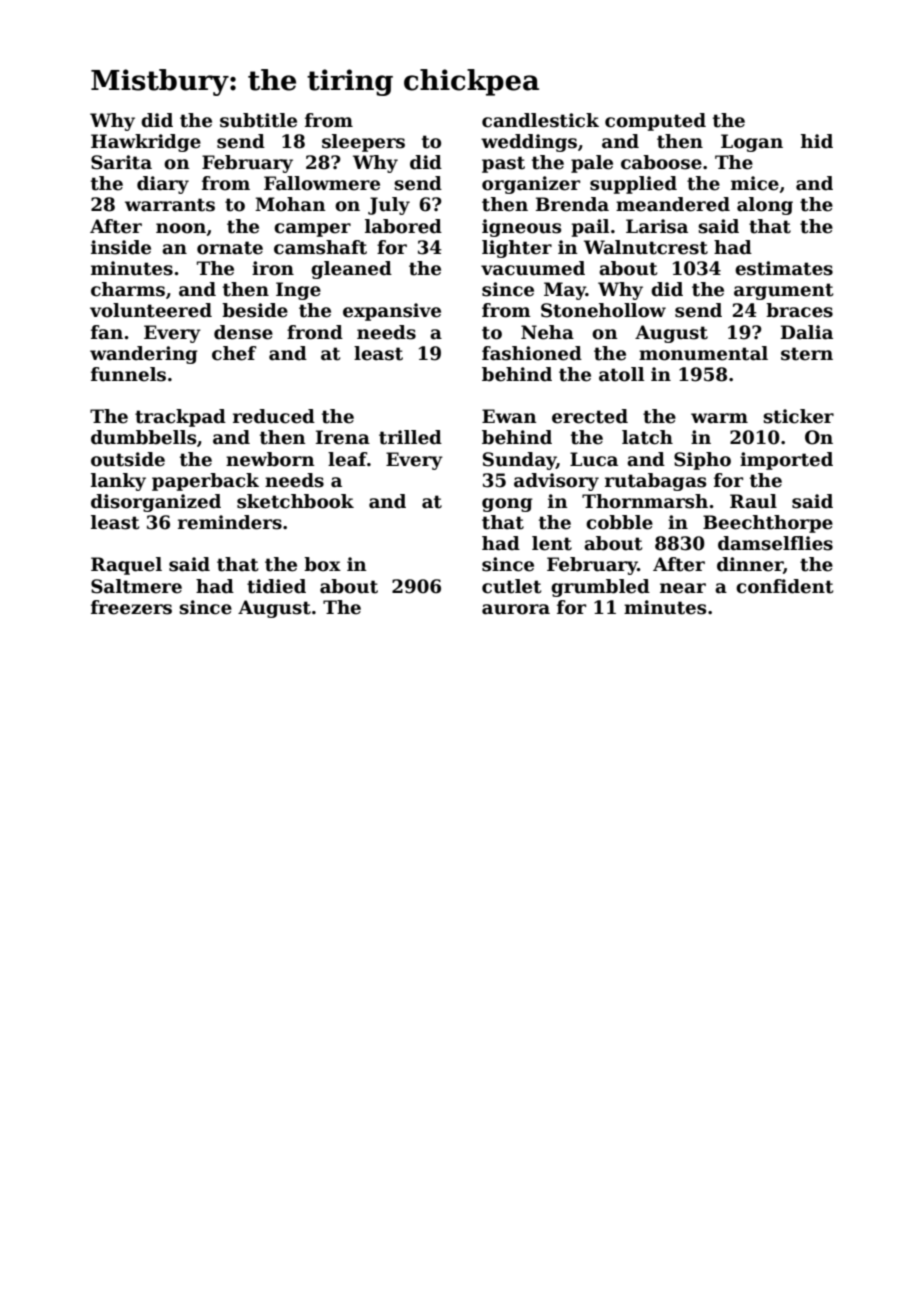  What do you see at coordinates (389, 206) in the document?
I see `July` at bounding box center [389, 206].
